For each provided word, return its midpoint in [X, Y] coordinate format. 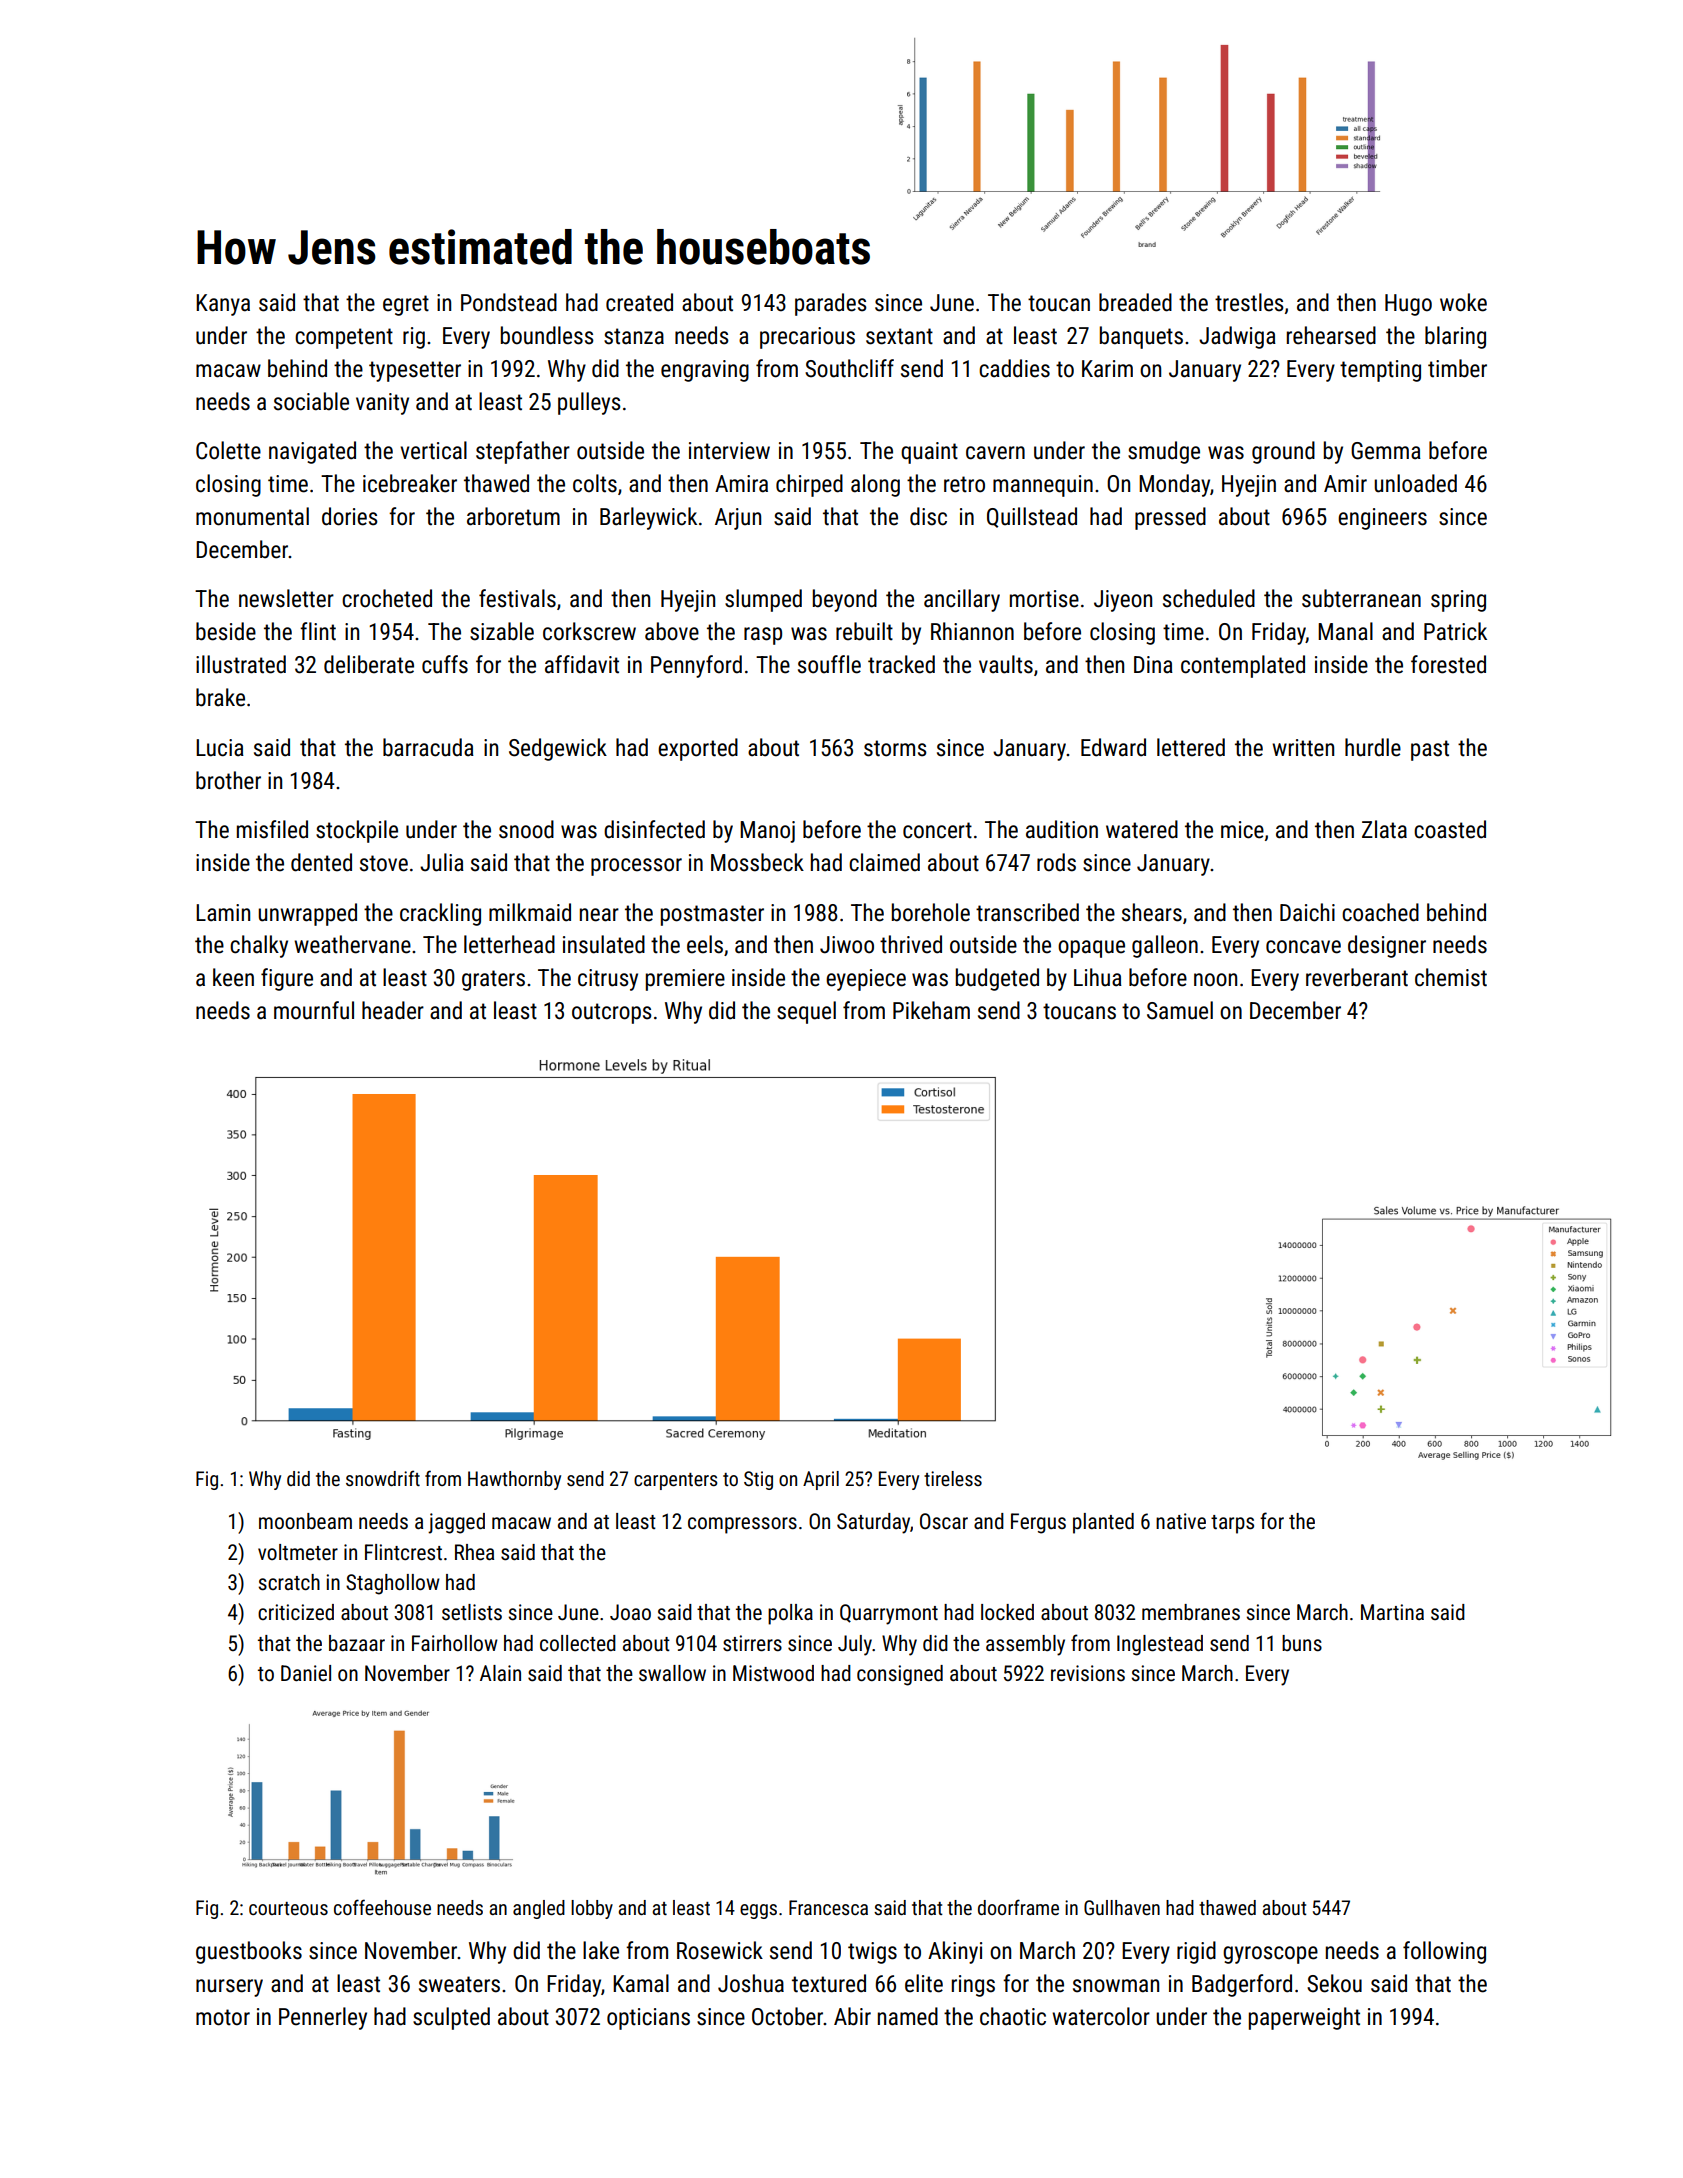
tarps [1232, 1524]
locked [1007, 1612]
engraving [705, 371]
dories [350, 516]
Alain [500, 1673]
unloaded [1415, 483]
